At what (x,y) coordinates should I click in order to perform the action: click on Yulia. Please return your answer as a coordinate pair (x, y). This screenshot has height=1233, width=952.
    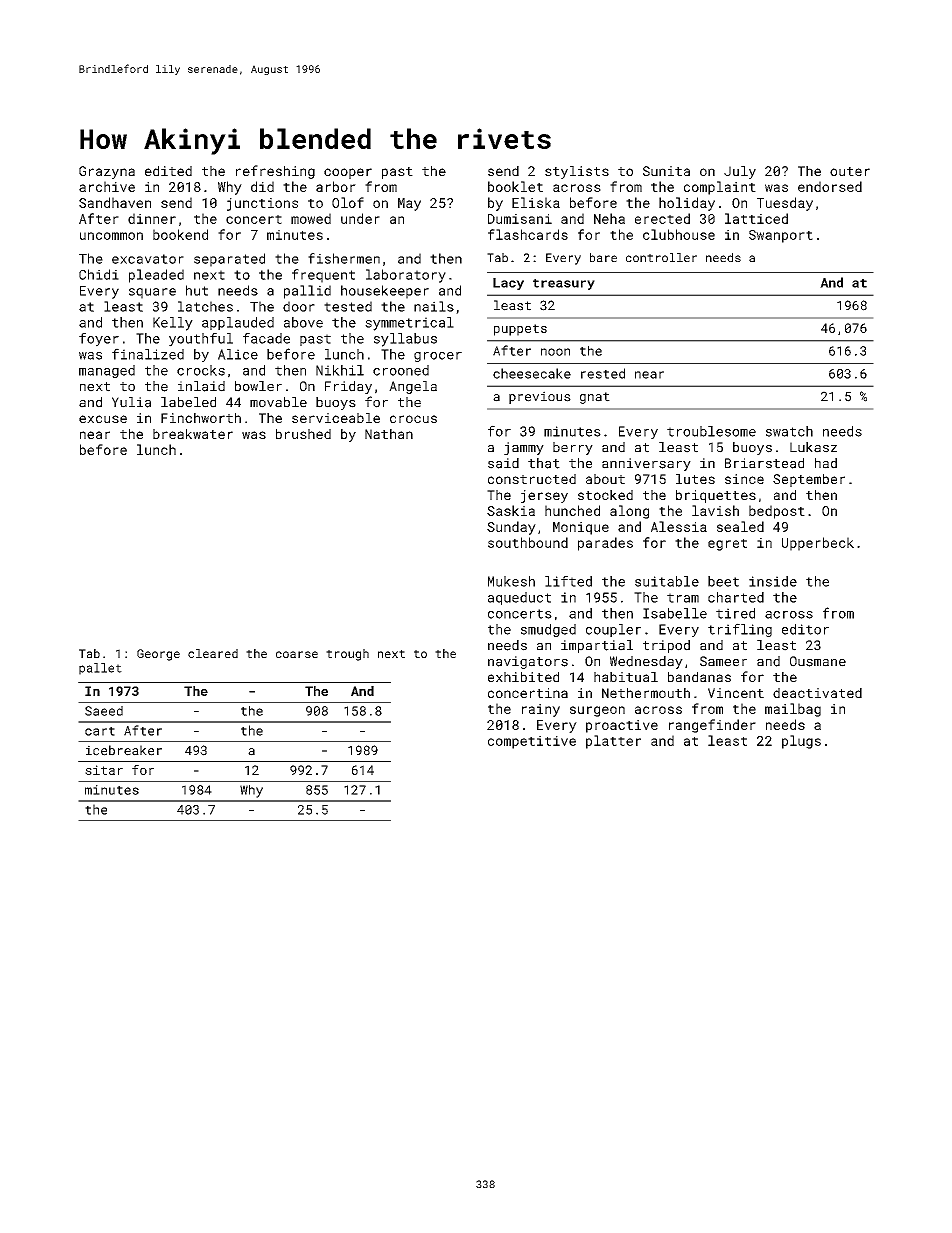
    Looking at the image, I should click on (131, 402).
